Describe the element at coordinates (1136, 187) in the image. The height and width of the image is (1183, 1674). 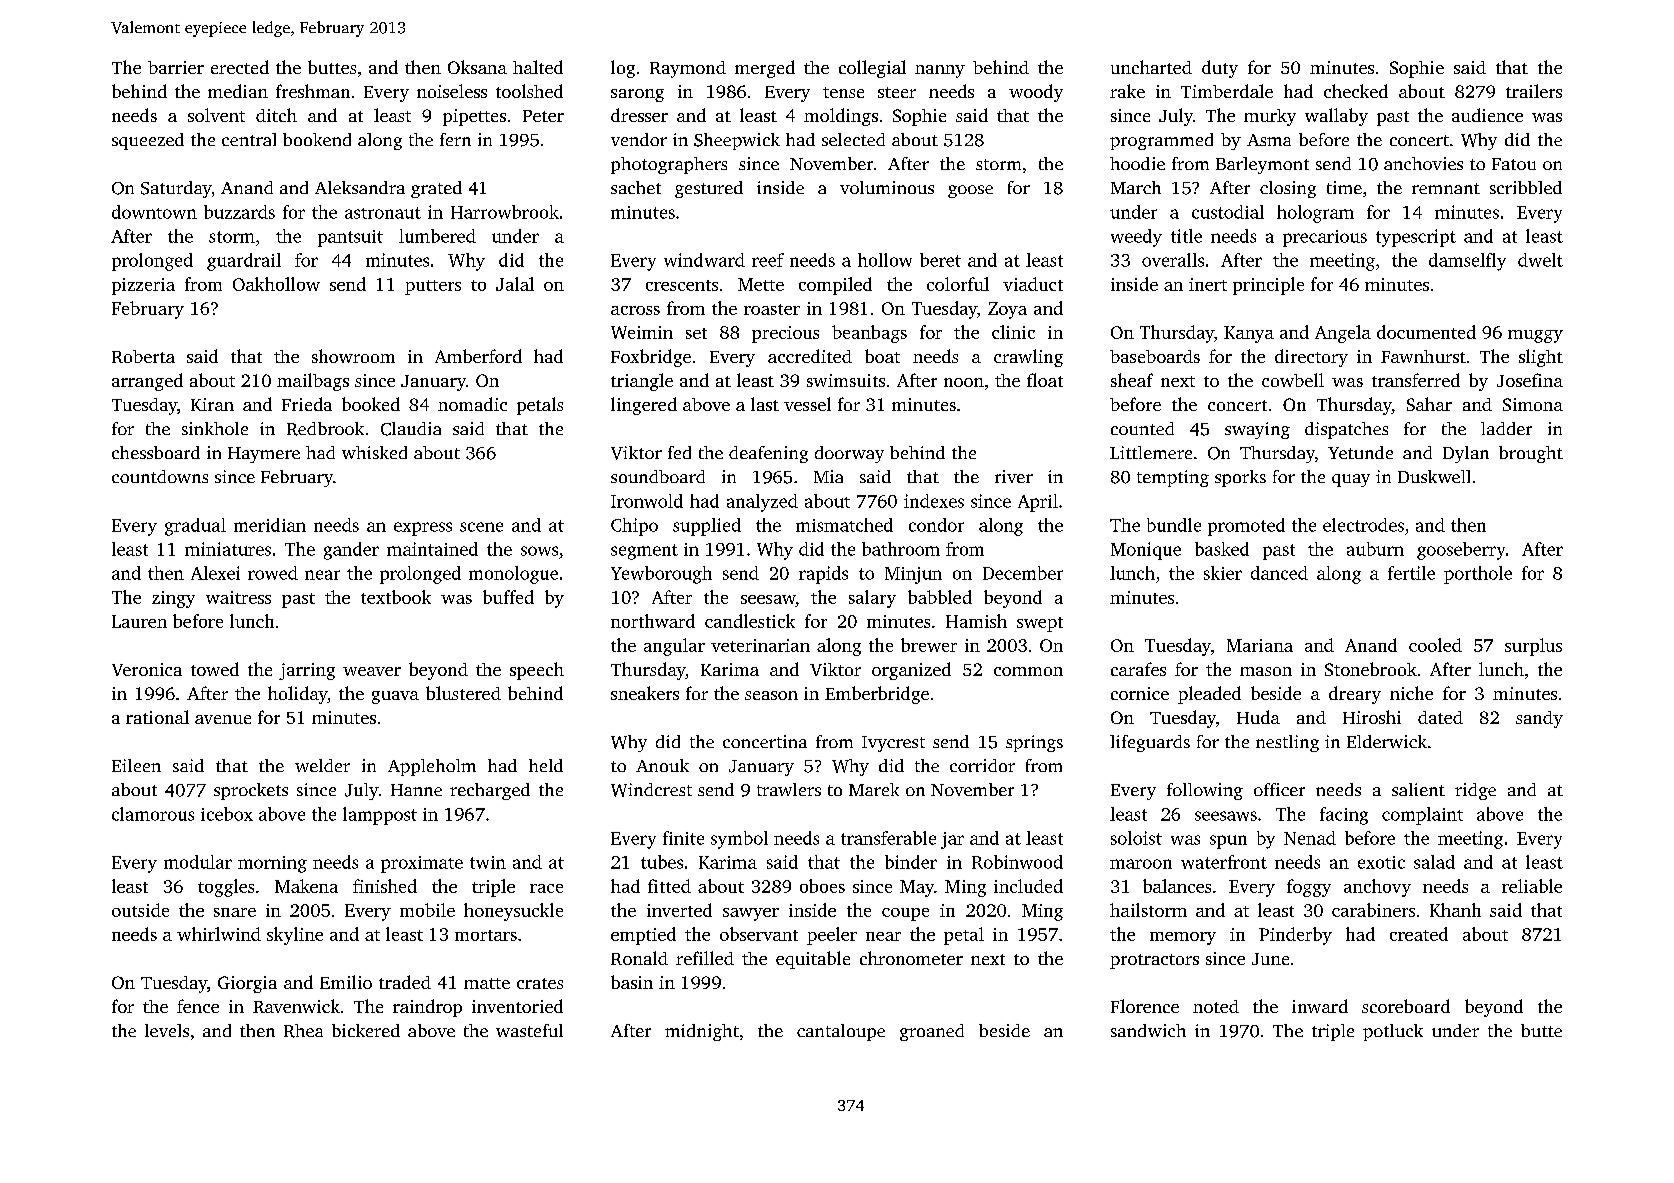
I see `March` at that location.
